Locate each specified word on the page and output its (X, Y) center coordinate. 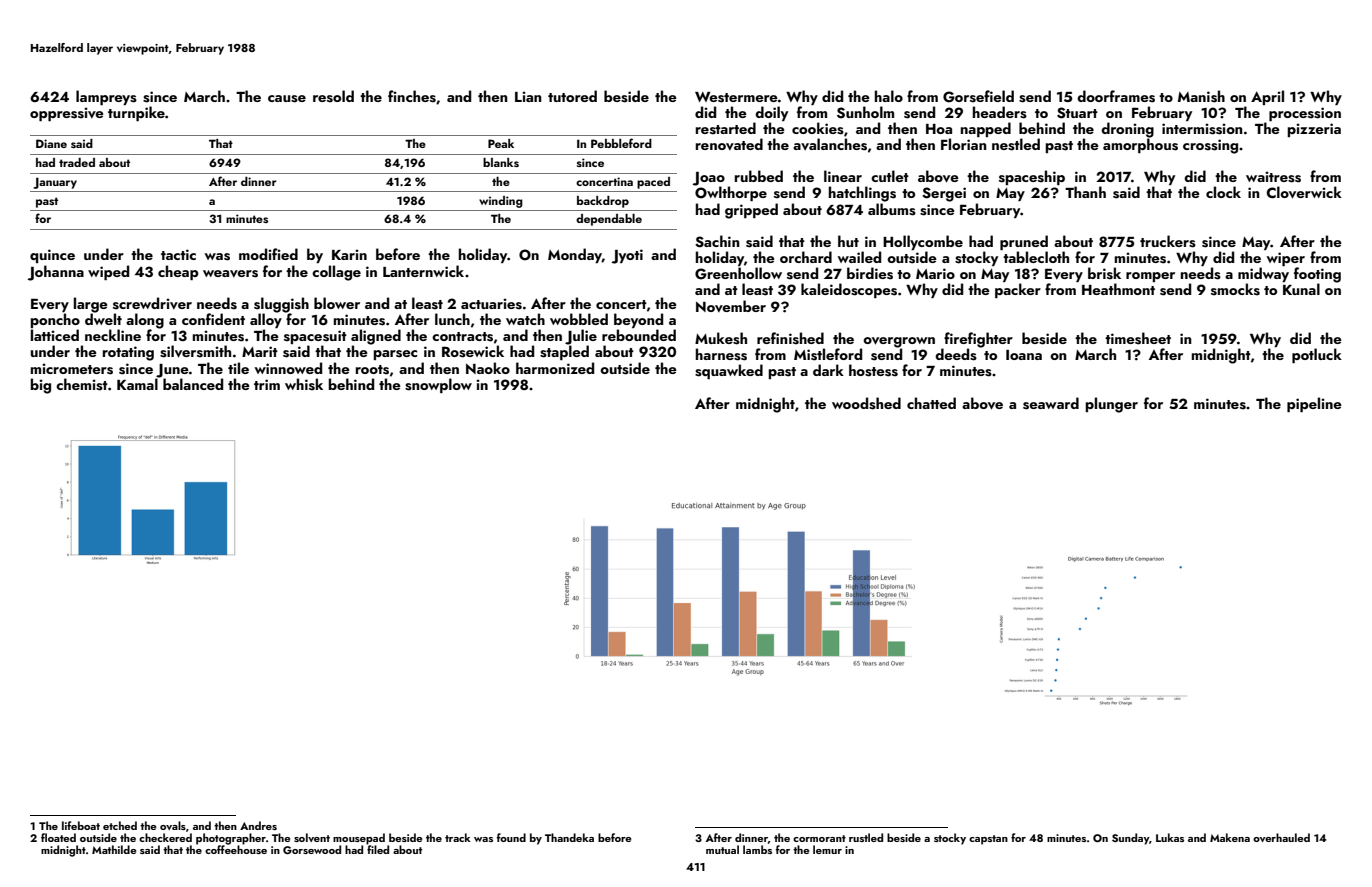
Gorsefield (978, 96)
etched (120, 825)
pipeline (1314, 404)
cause (287, 99)
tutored (572, 96)
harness (721, 354)
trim (267, 384)
